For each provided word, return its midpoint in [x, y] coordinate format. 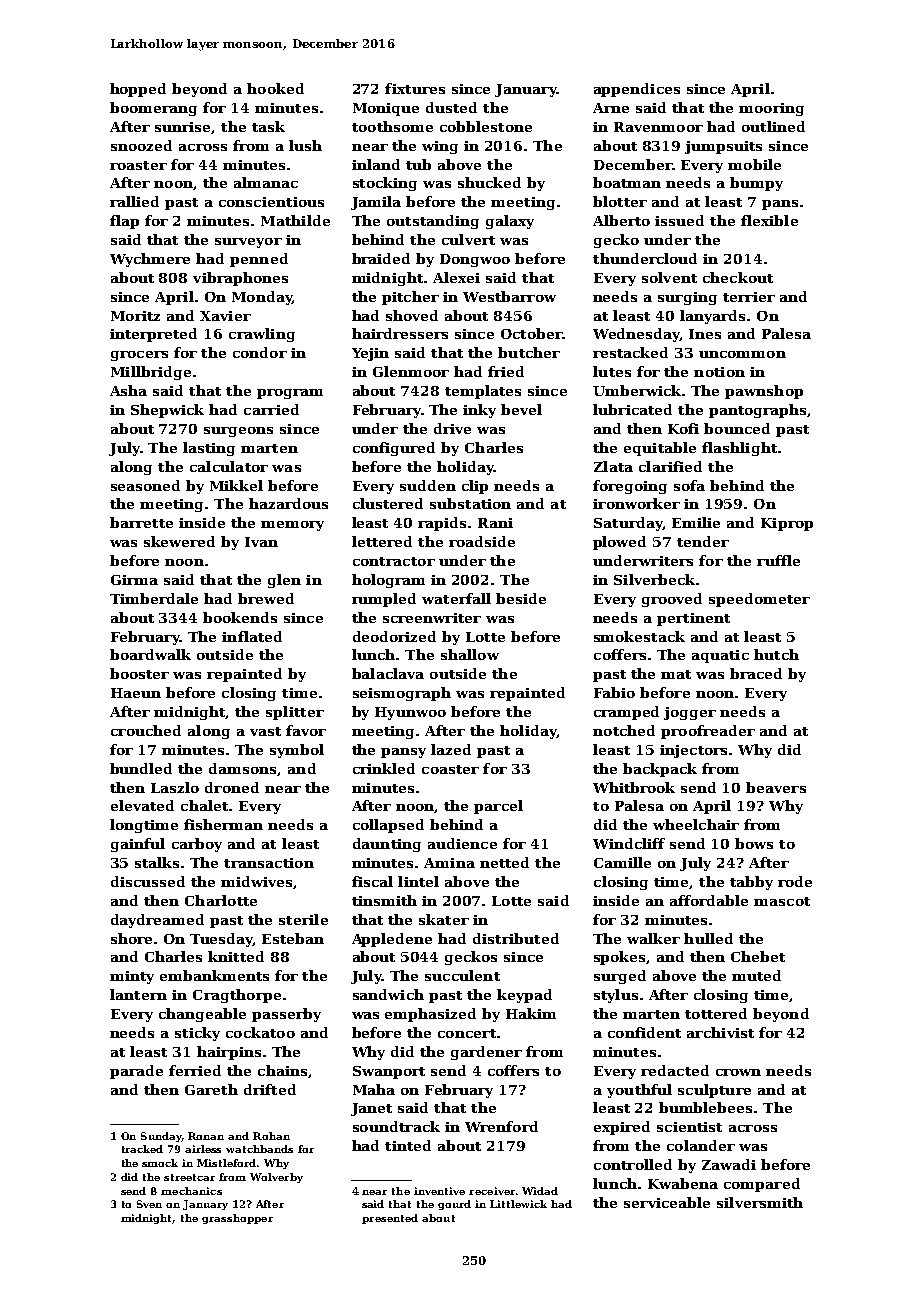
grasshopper [237, 1219]
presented [390, 1219]
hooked [275, 88]
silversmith [760, 1202]
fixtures [415, 88]
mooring [771, 109]
